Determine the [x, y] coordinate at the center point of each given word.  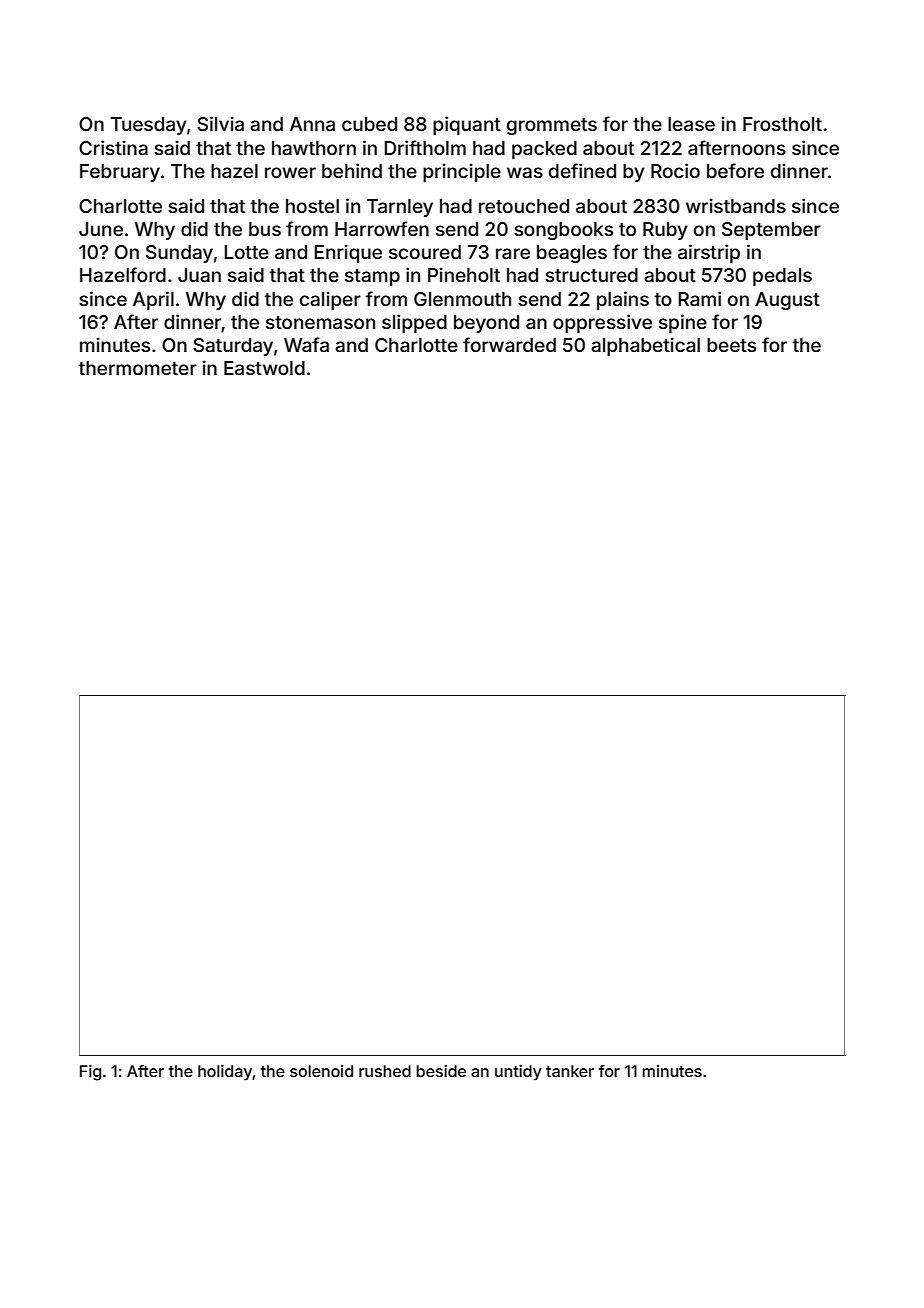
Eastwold [264, 368]
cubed [369, 124]
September [771, 231]
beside [441, 1071]
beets [731, 345]
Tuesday [148, 126]
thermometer [138, 368]
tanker [570, 1071]
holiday [225, 1073]
